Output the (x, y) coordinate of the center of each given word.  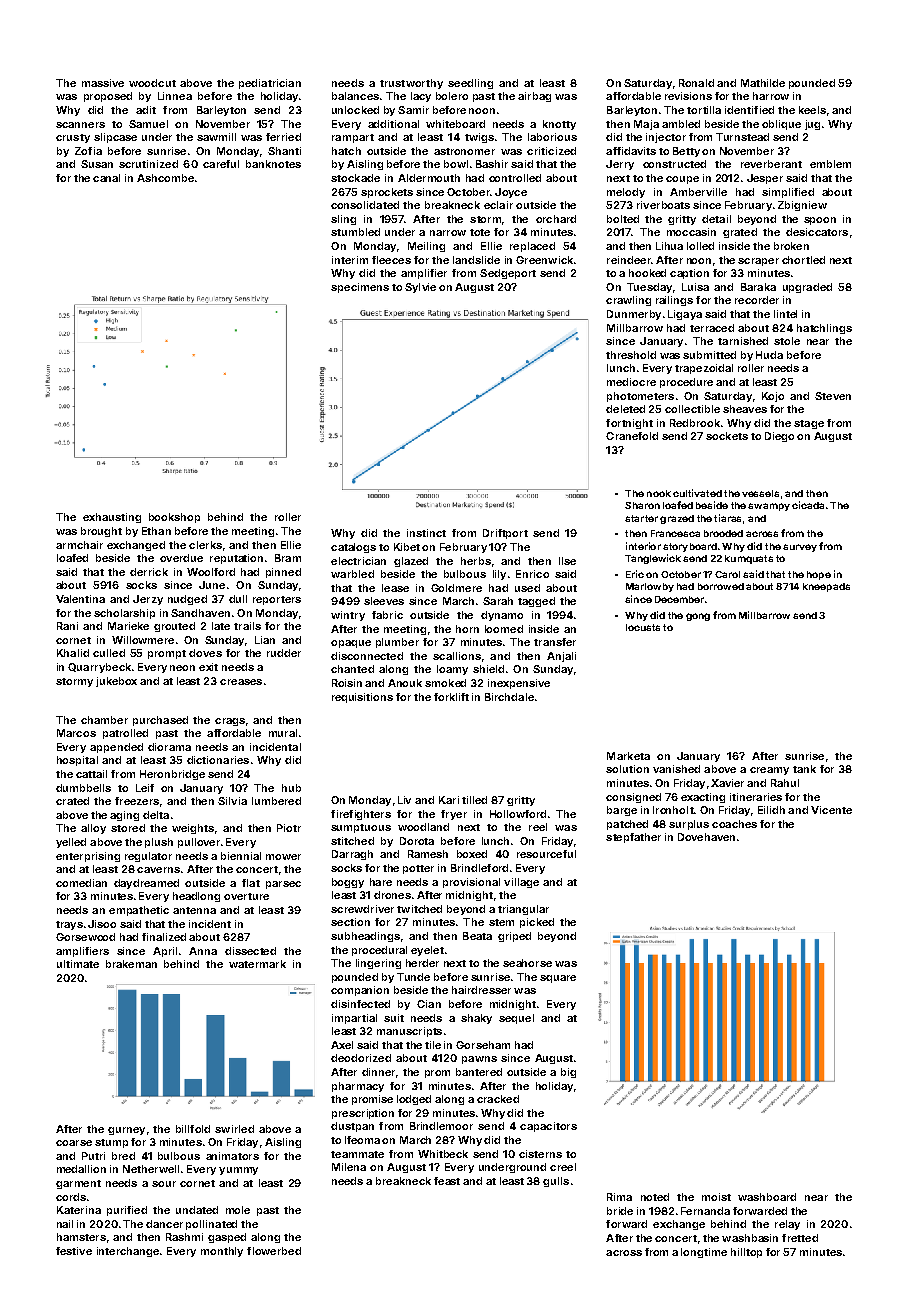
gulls (556, 1182)
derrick (149, 572)
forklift (451, 697)
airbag (534, 97)
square (558, 979)
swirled (234, 1129)
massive (103, 83)
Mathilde (763, 83)
